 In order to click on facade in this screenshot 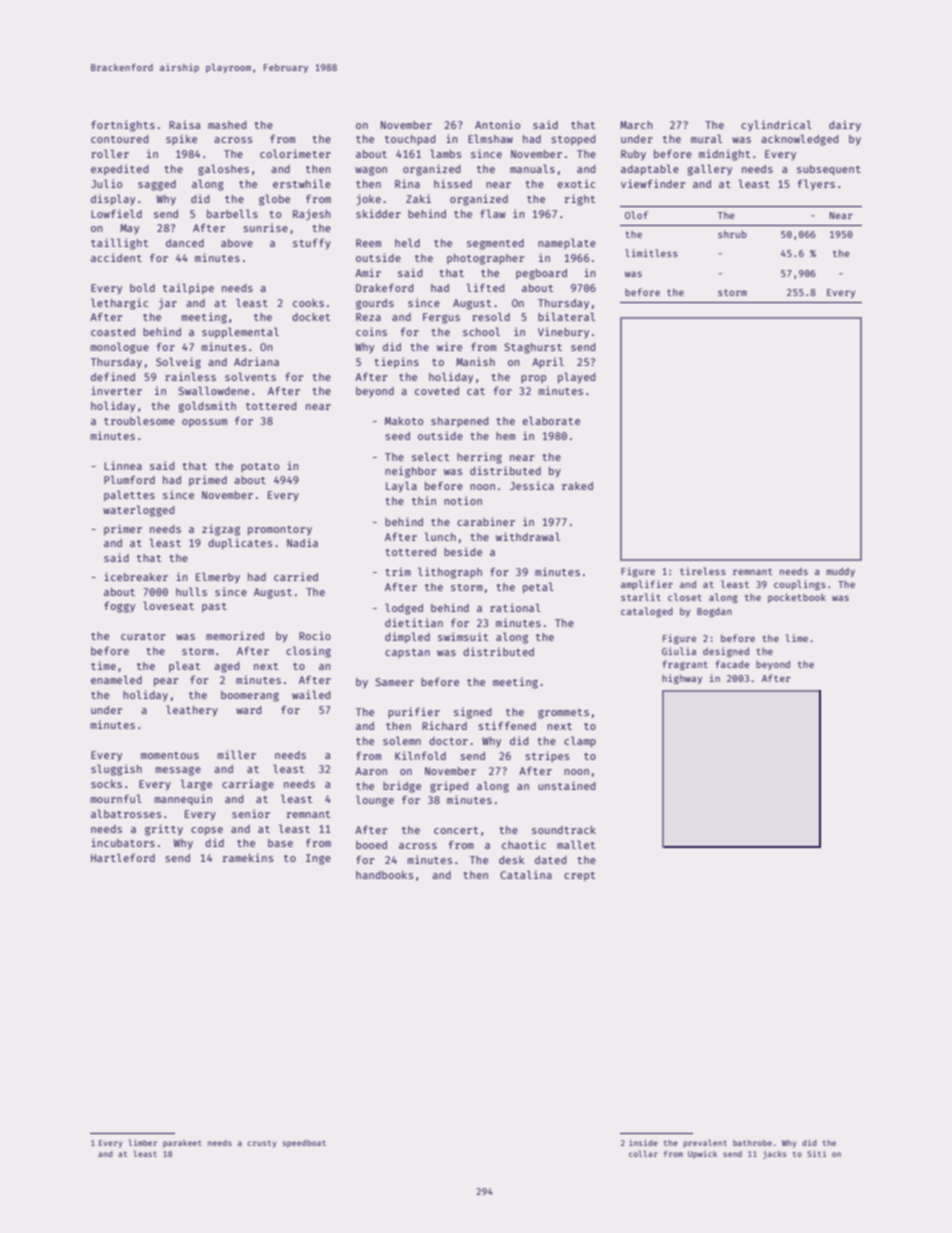, I will do `click(732, 664)`.
